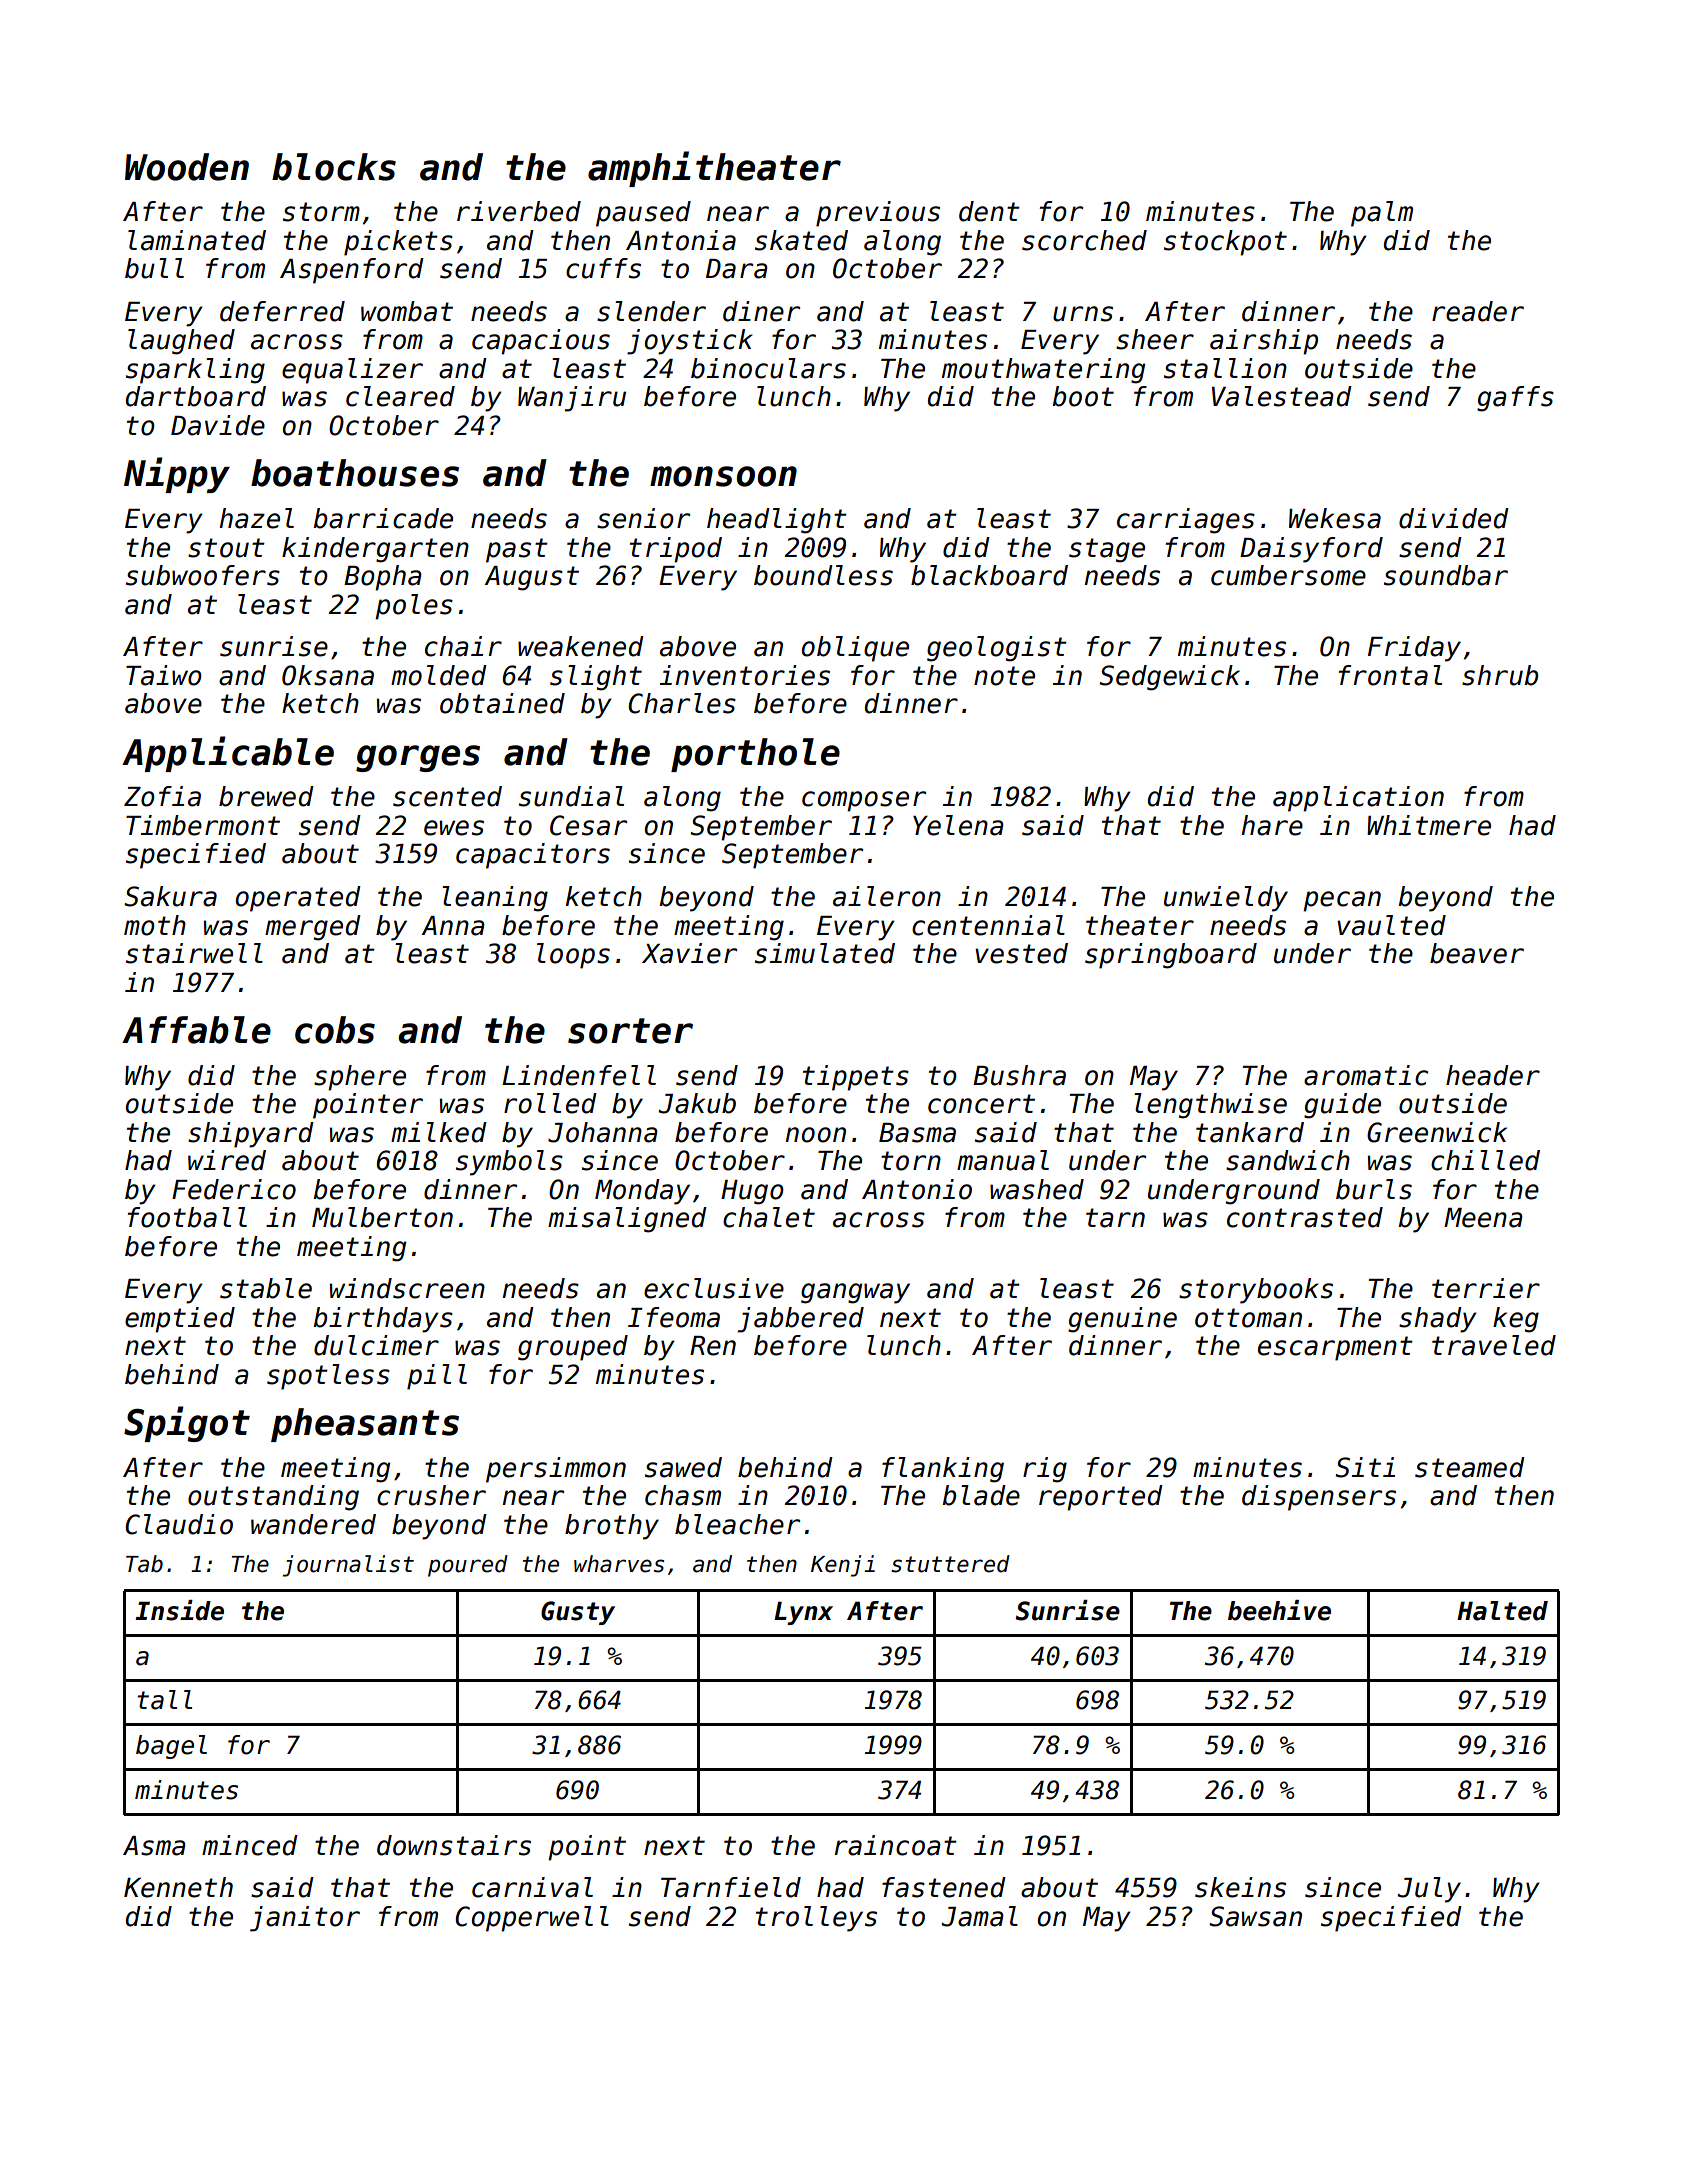  I want to click on poured, so click(468, 1566).
